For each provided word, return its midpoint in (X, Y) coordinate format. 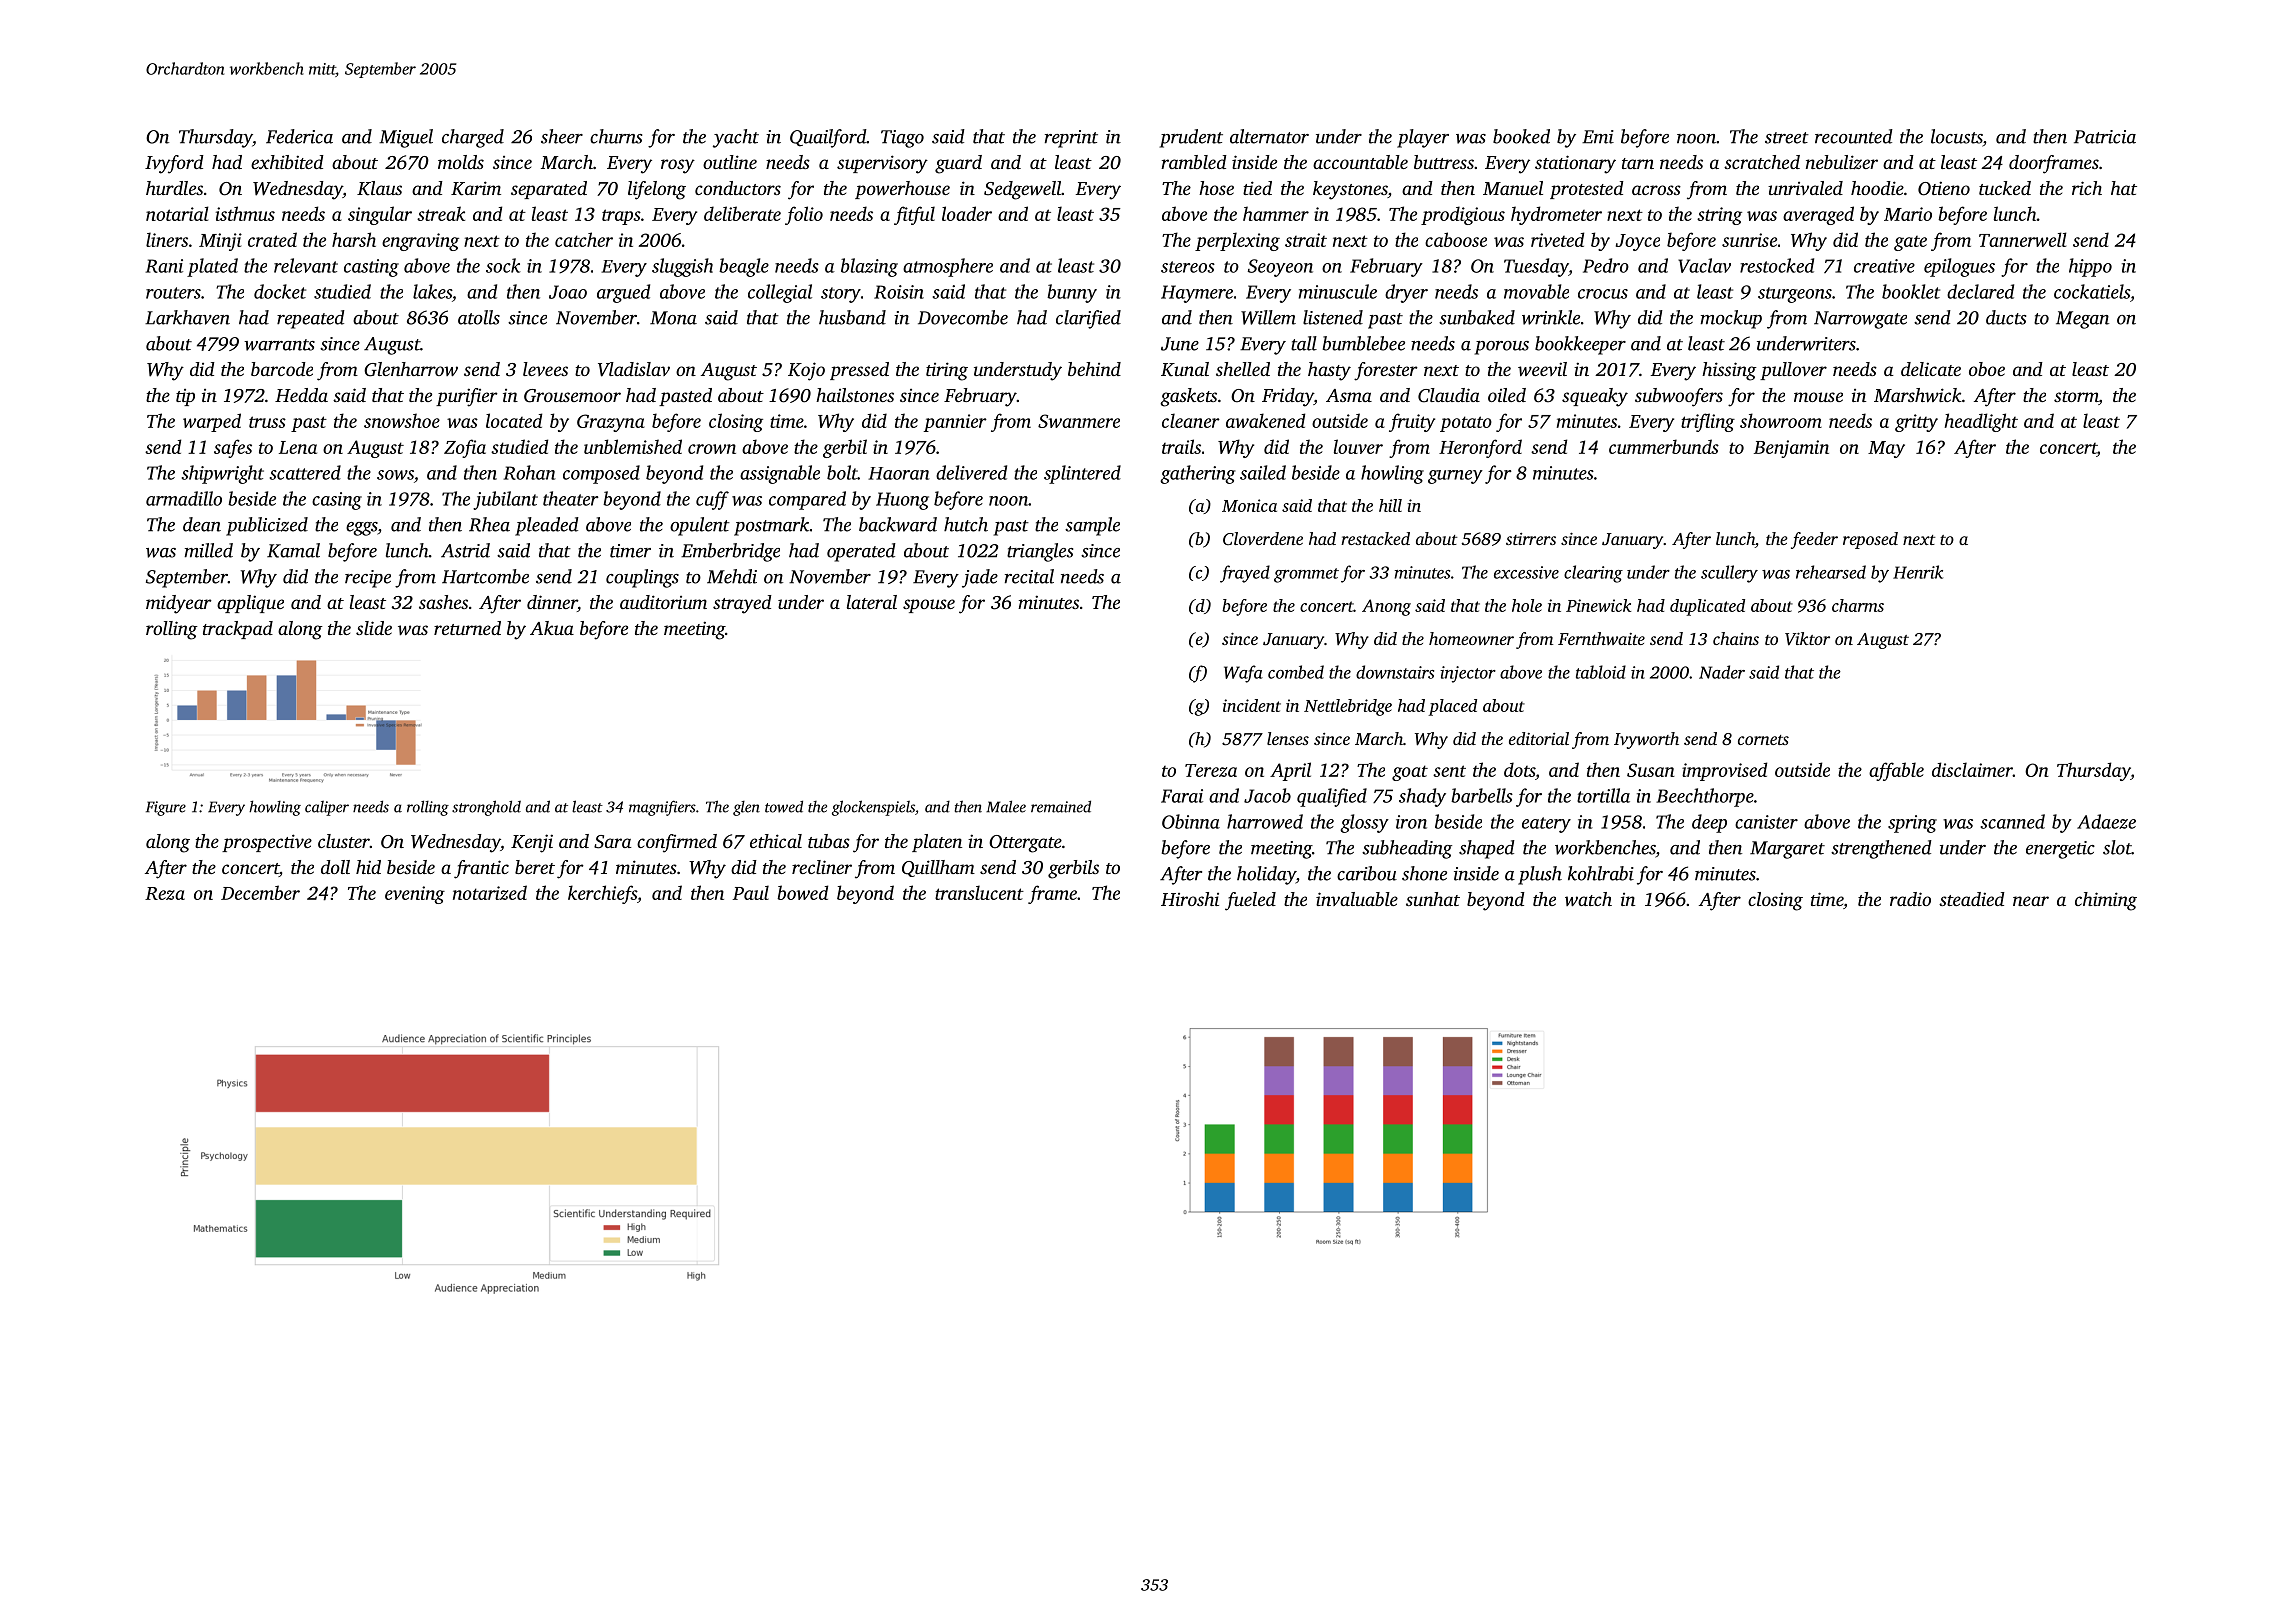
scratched (1762, 162)
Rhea (489, 524)
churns (616, 136)
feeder (1814, 540)
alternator (1269, 136)
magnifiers (662, 808)
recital (1029, 576)
